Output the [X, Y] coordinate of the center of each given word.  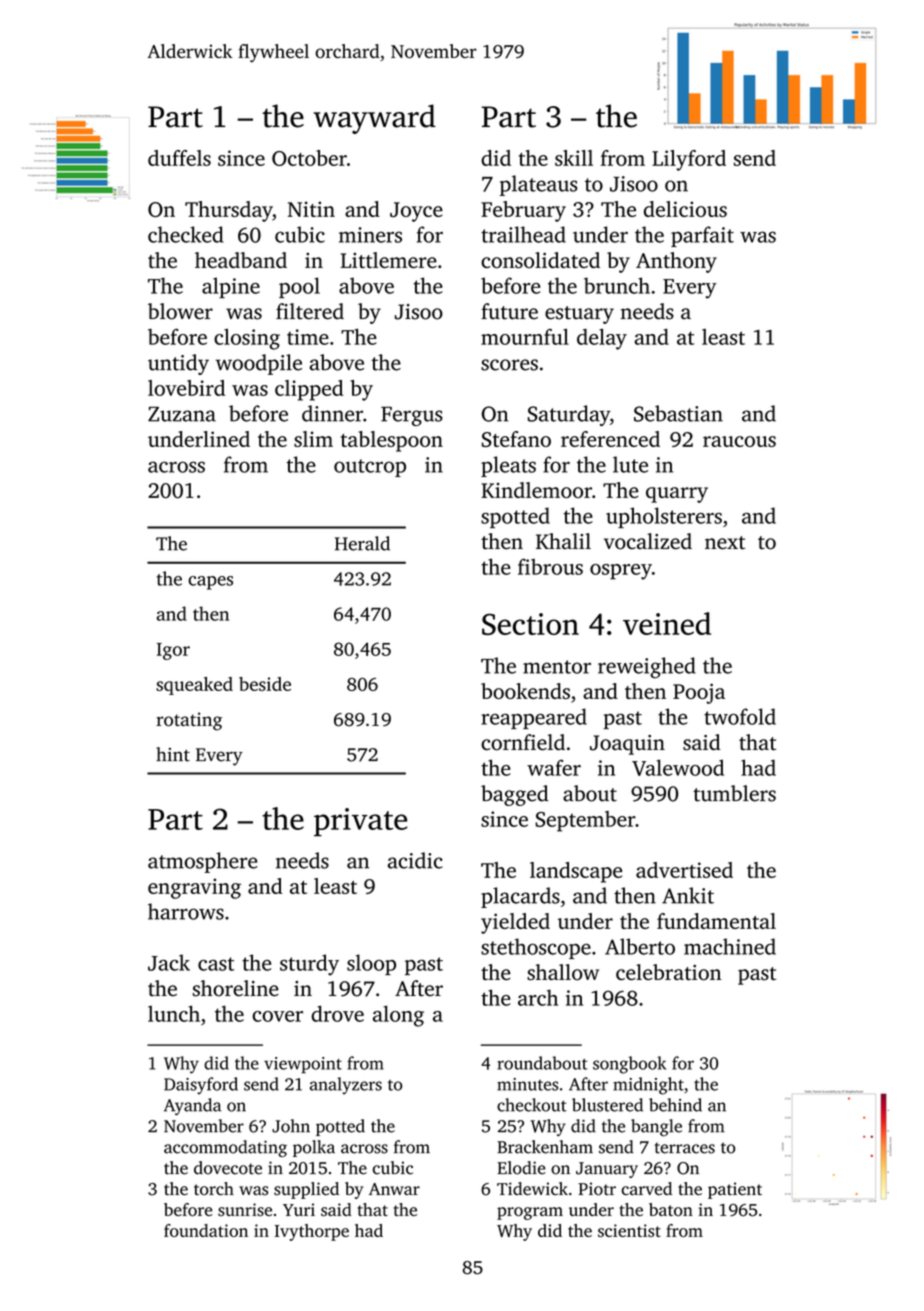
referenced [610, 439]
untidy [178, 364]
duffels [179, 158]
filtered [310, 311]
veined [667, 623]
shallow [563, 972]
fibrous [550, 566]
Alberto [640, 946]
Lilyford [689, 160]
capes [210, 583]
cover [277, 1016]
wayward [374, 119]
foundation [206, 1230]
